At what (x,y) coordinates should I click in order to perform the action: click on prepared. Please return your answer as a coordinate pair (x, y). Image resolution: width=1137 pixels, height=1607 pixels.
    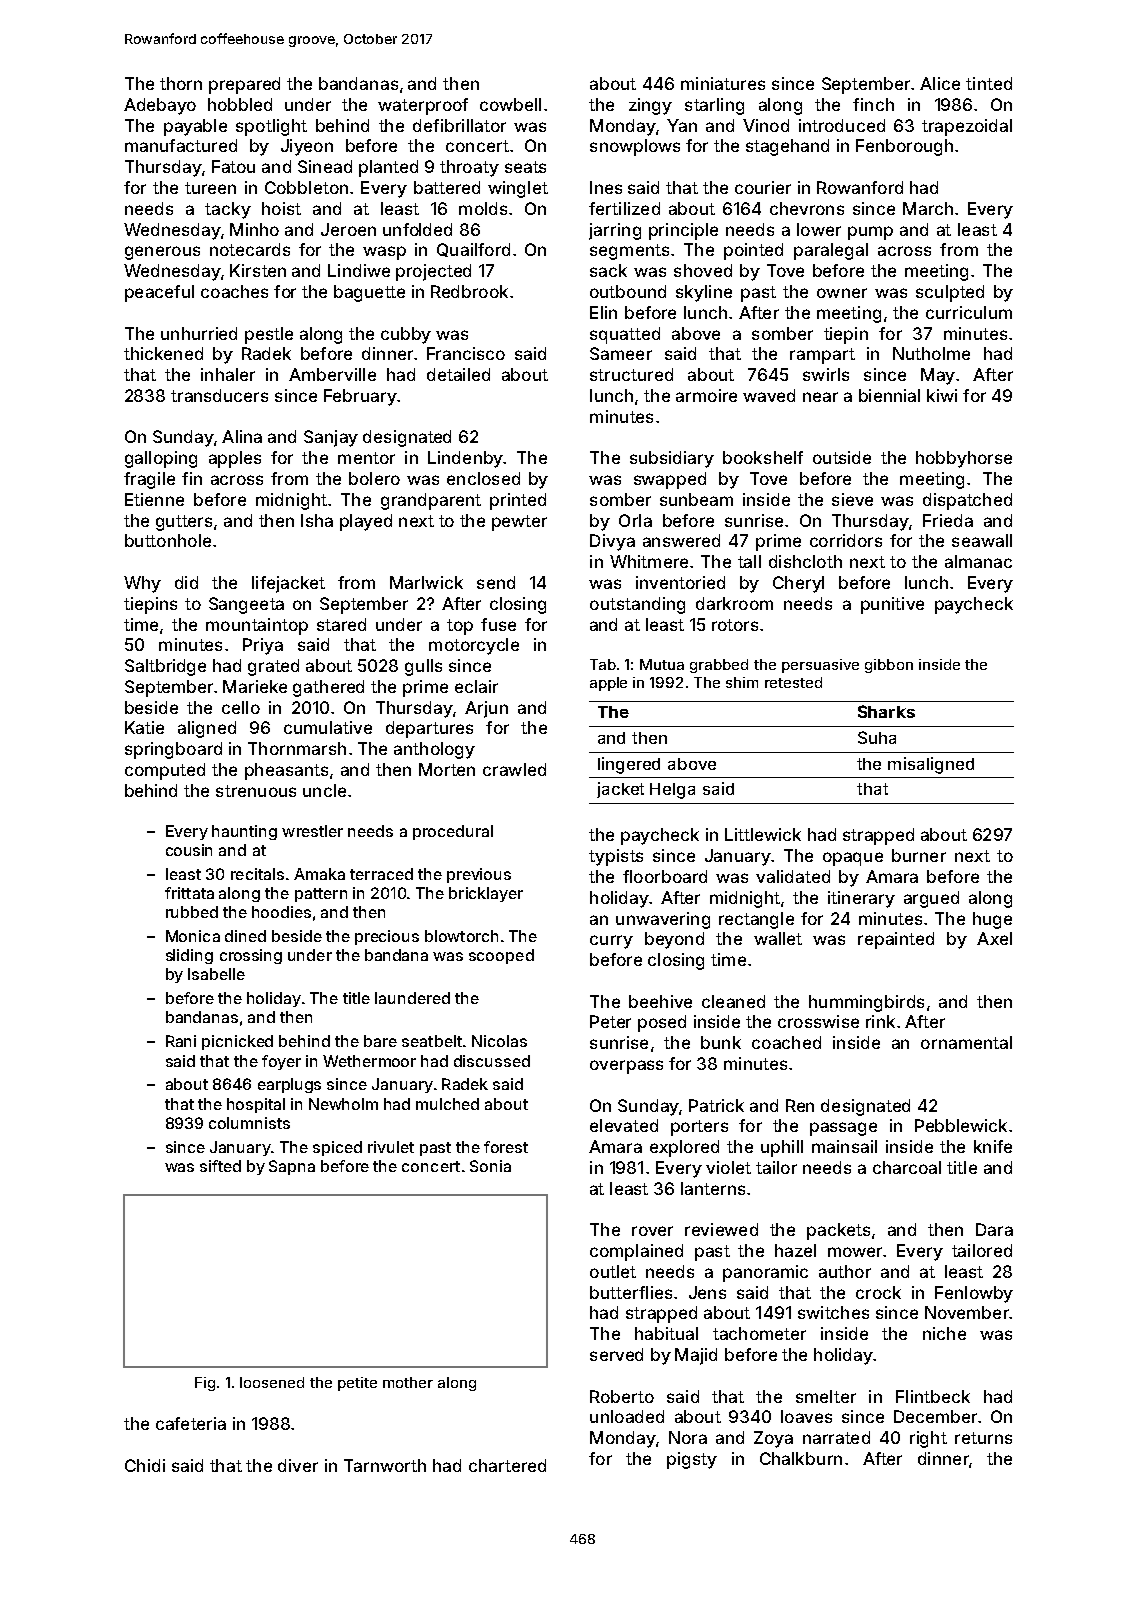
    Looking at the image, I should click on (244, 85).
